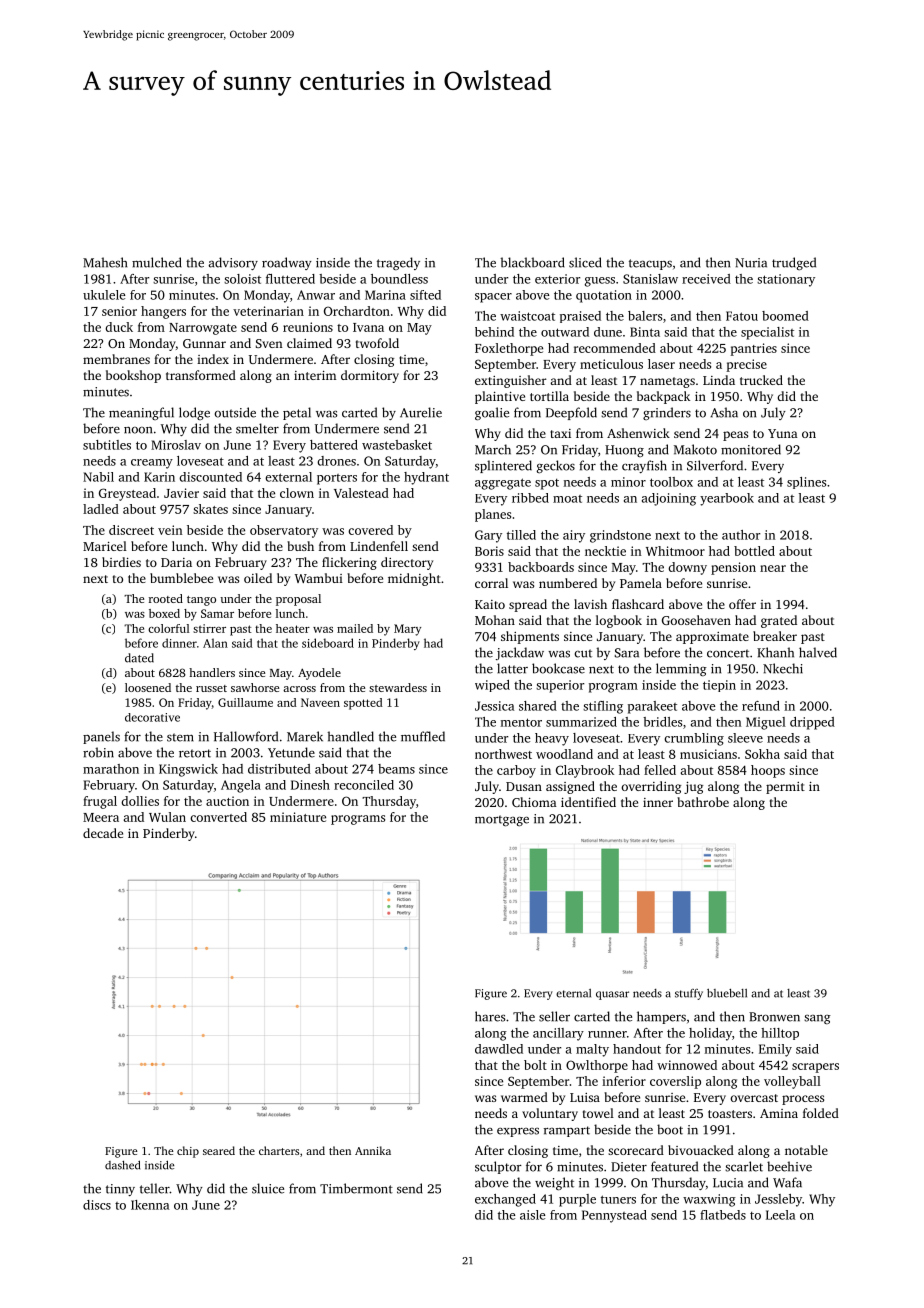 The image size is (924, 1308). What do you see at coordinates (761, 380) in the document?
I see `trucked` at bounding box center [761, 380].
